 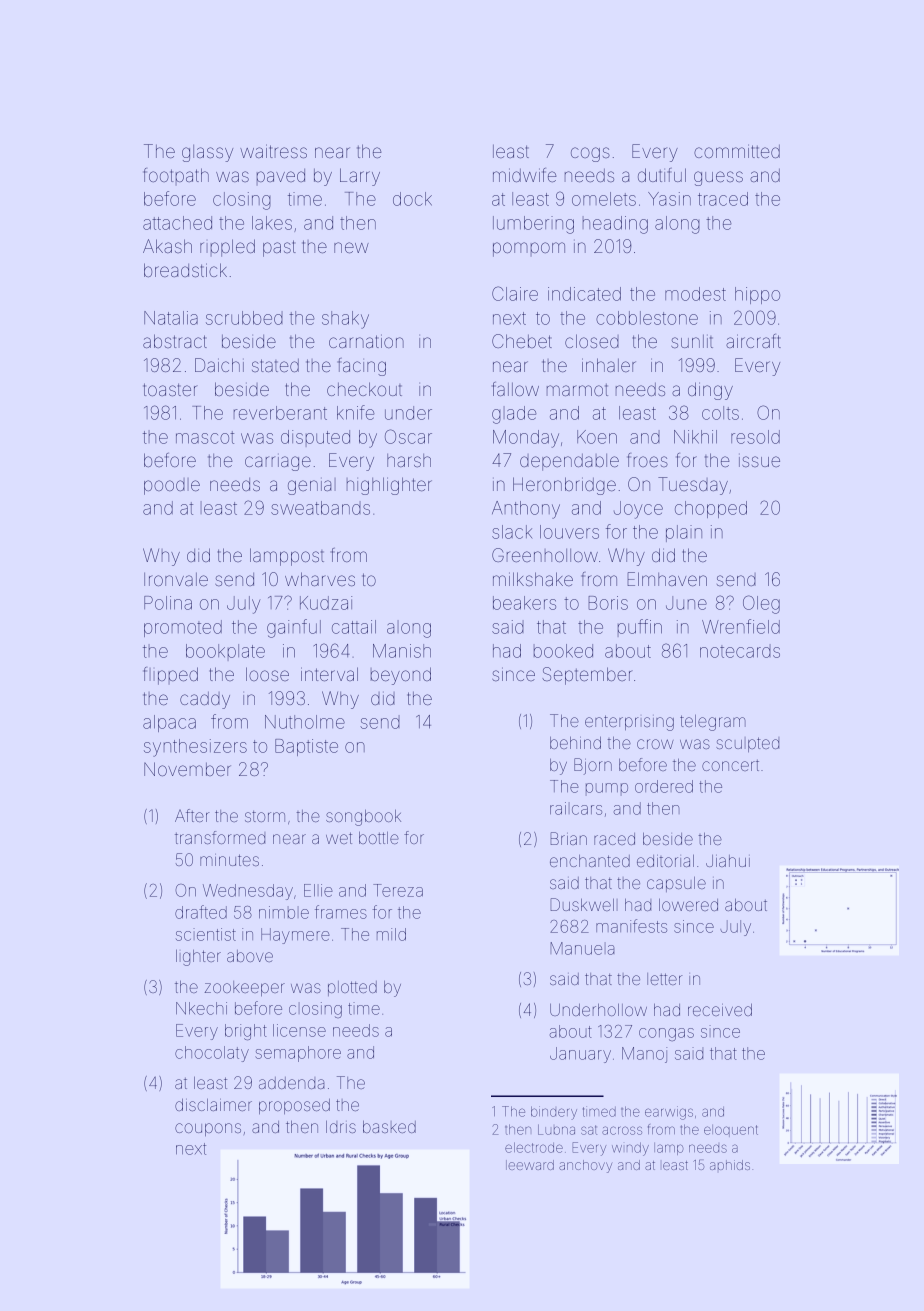 What do you see at coordinates (545, 555) in the screenshot?
I see `Greenhollow` at bounding box center [545, 555].
